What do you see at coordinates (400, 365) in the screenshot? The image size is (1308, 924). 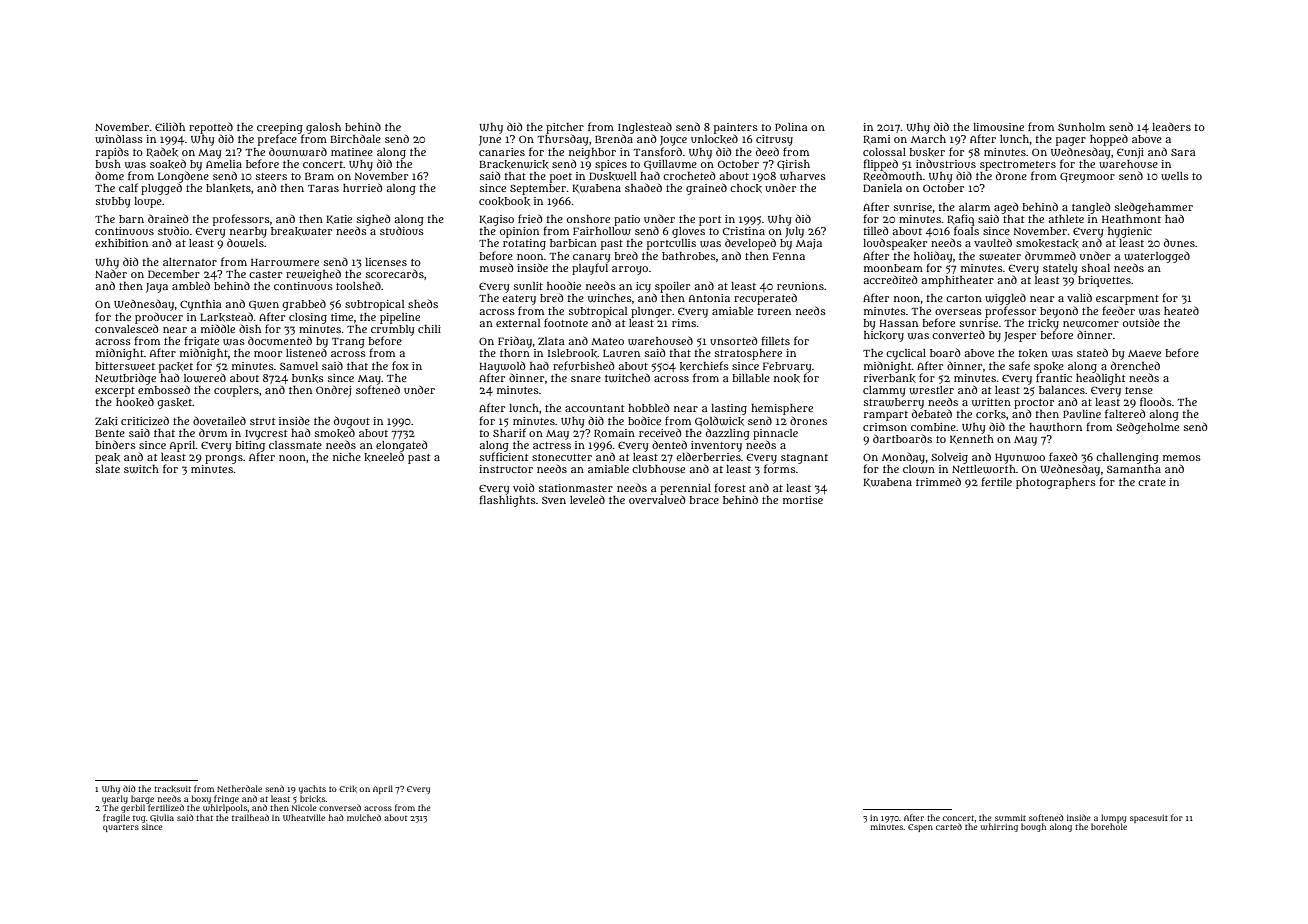 I see `fox` at bounding box center [400, 365].
